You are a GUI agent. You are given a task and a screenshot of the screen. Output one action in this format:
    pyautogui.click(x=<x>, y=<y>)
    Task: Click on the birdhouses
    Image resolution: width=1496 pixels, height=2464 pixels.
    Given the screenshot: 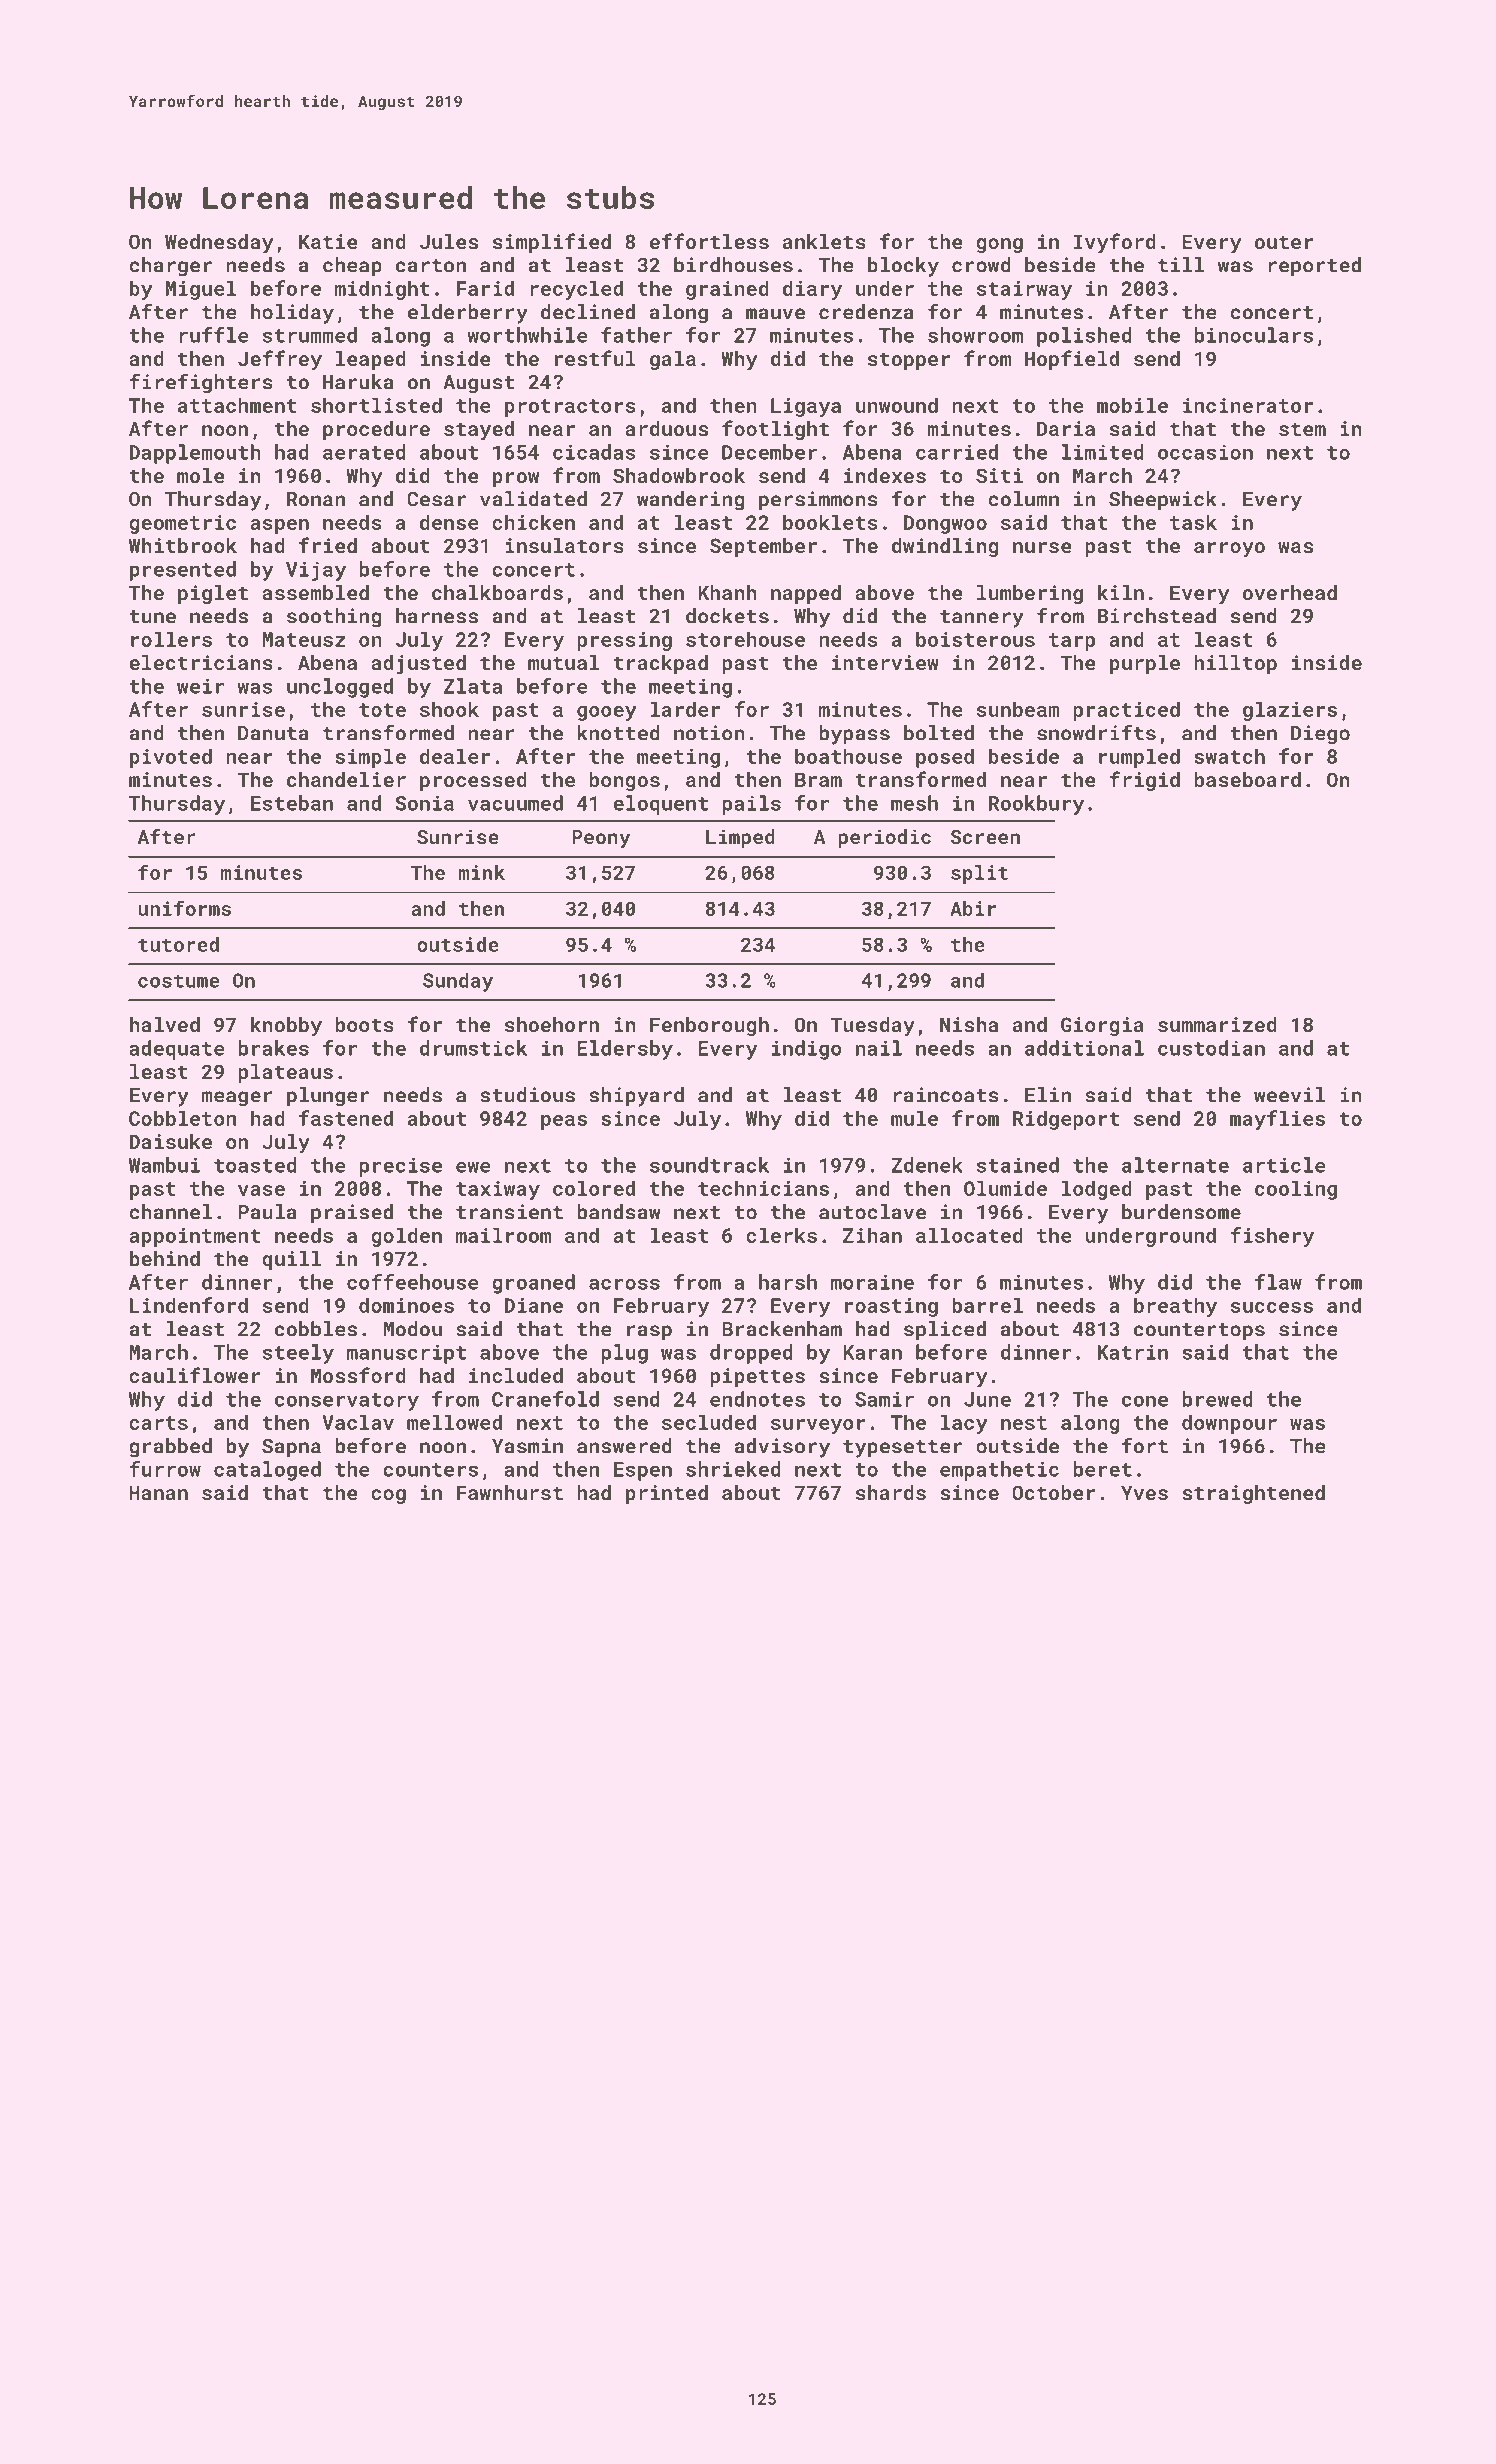 What is the action you would take?
    pyautogui.click(x=733, y=265)
